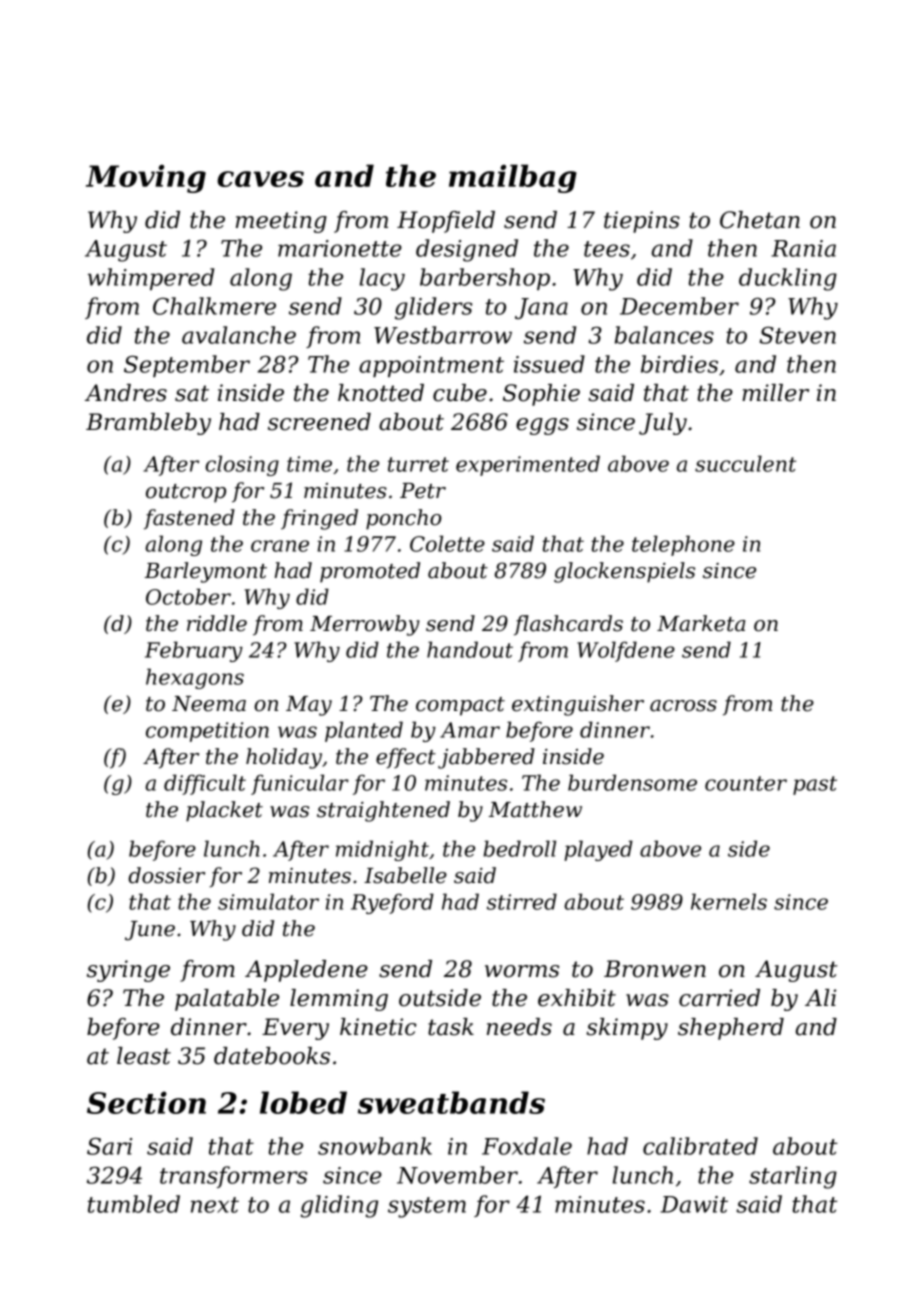 Image resolution: width=924 pixels, height=1311 pixels. I want to click on Colette, so click(447, 543).
